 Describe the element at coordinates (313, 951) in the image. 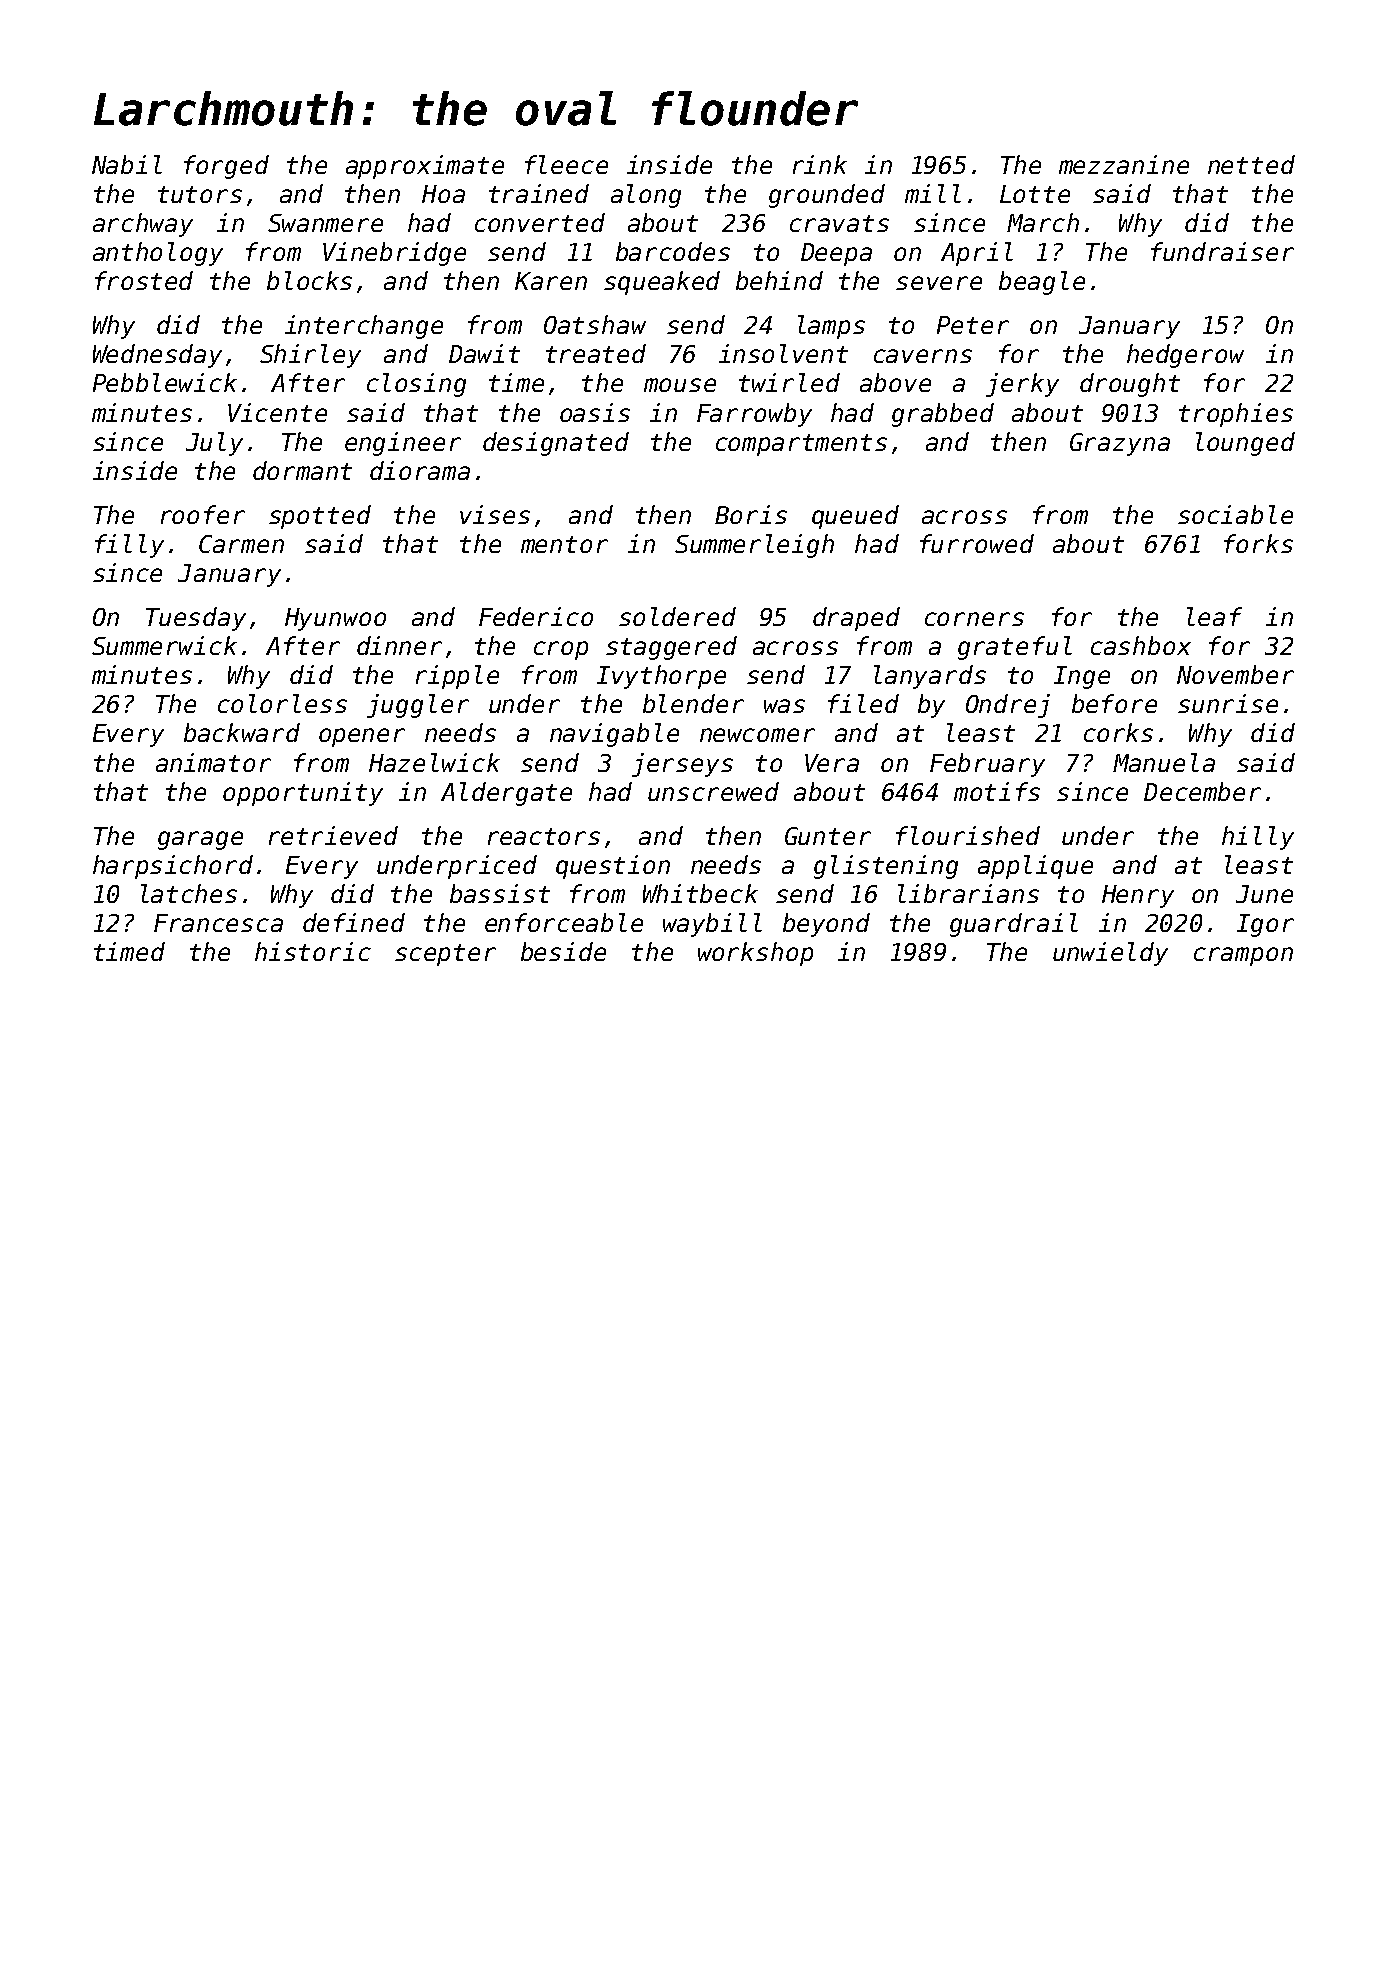

I see `historic` at that location.
